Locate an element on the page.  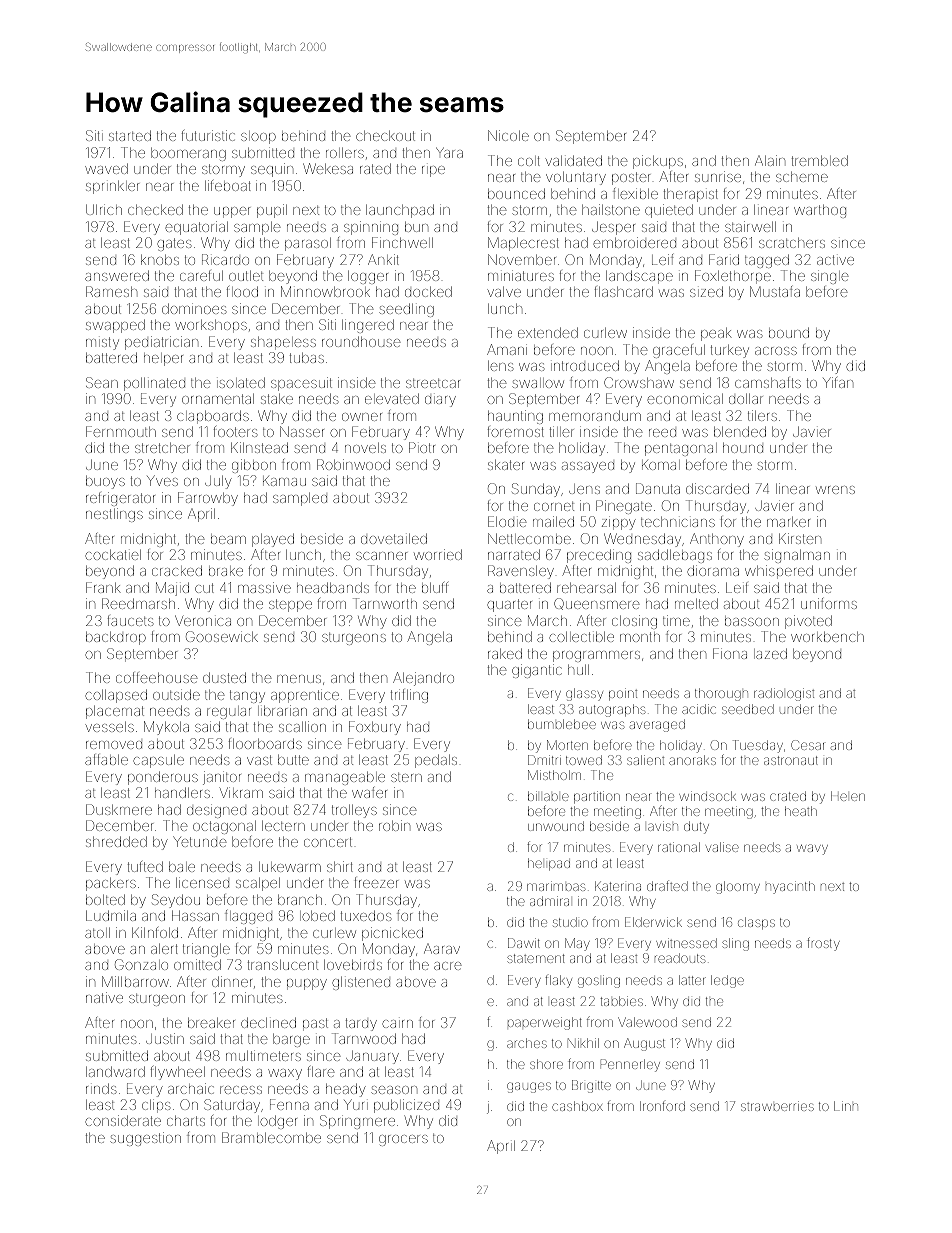
recess is located at coordinates (241, 1090).
